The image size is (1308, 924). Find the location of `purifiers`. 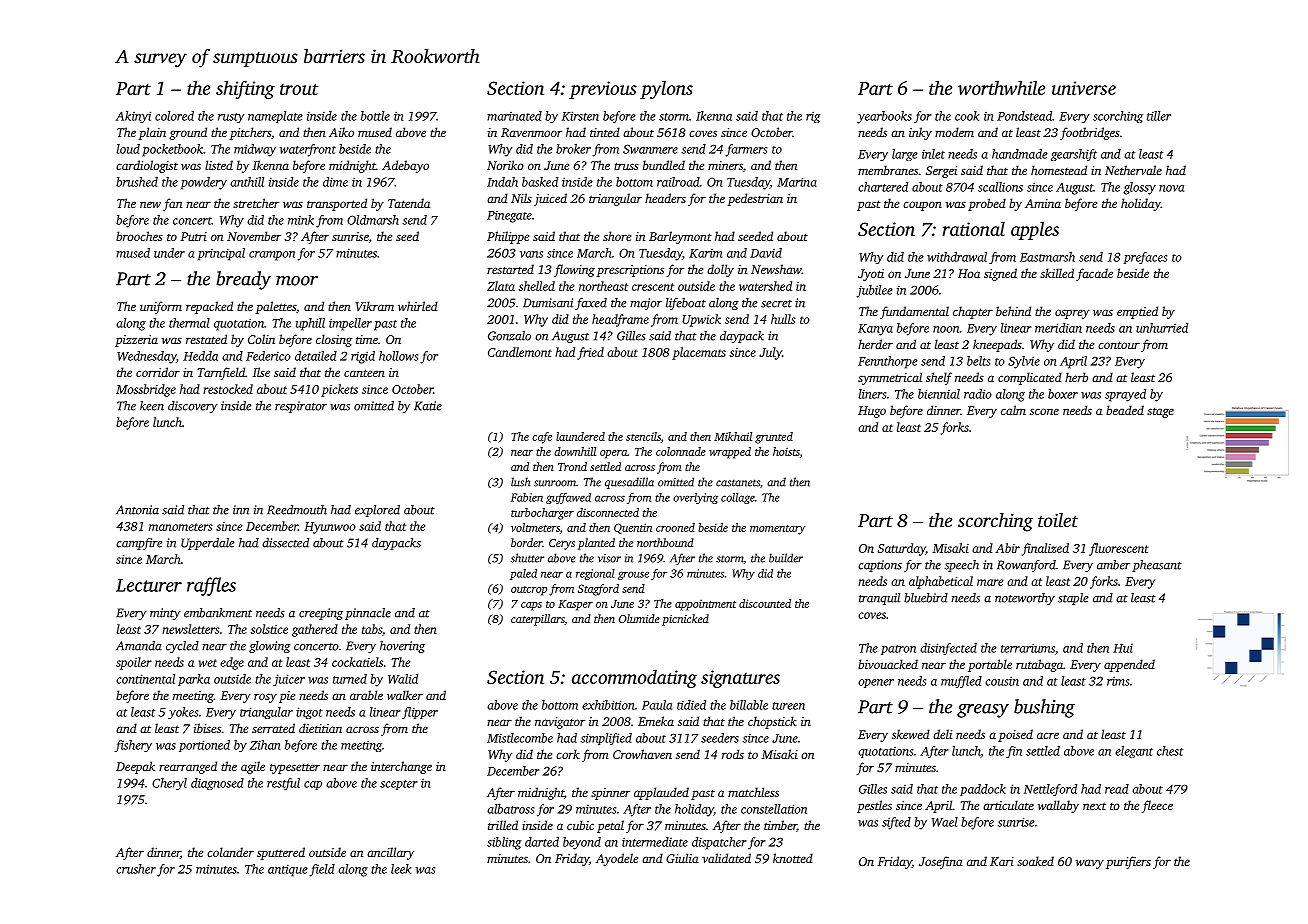

purifiers is located at coordinates (1128, 862).
